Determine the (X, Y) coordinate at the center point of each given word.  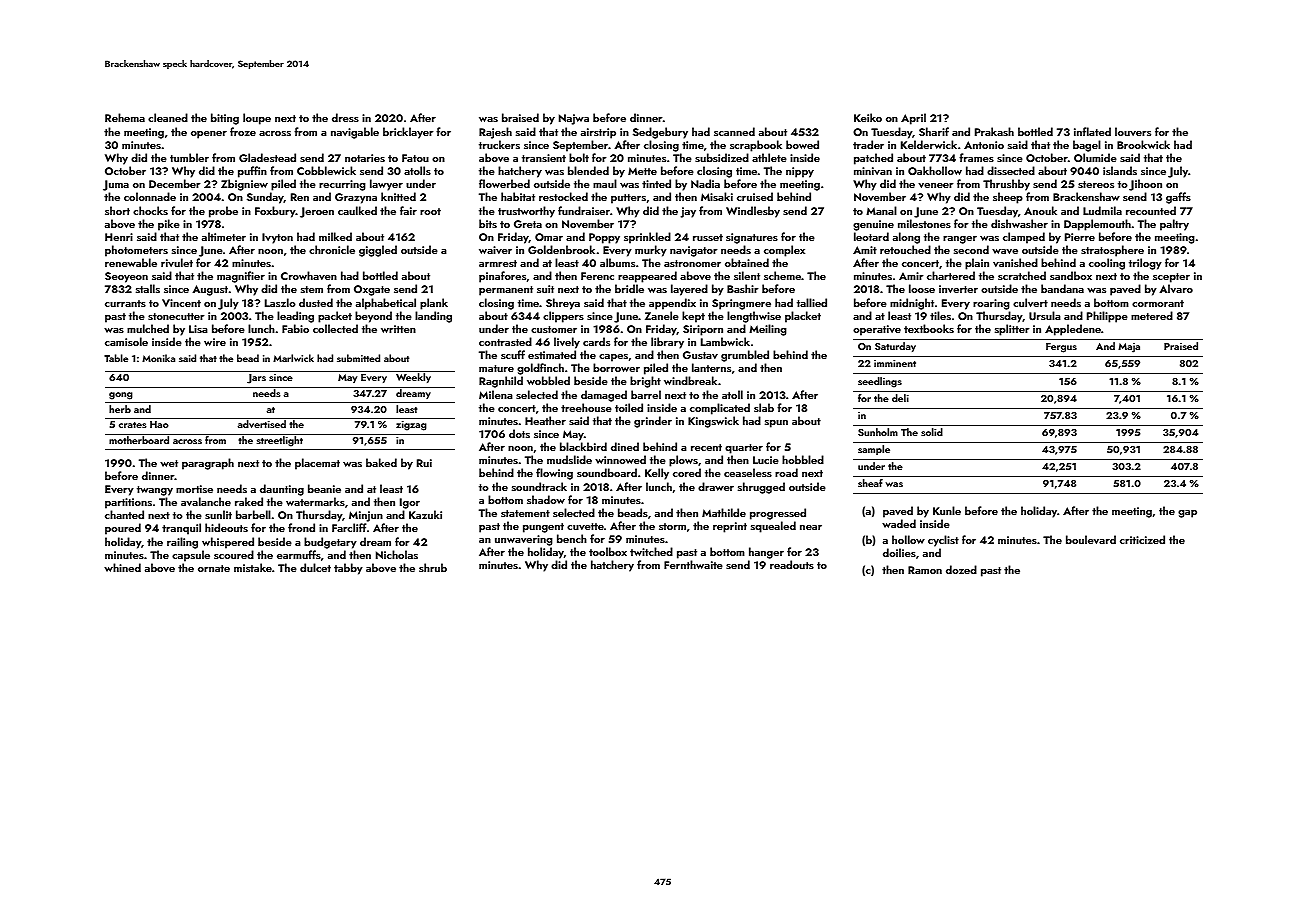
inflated (1092, 131)
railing (182, 543)
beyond (373, 317)
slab (764, 407)
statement (525, 513)
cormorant (1158, 303)
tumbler (189, 157)
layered (689, 290)
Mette (642, 171)
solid (932, 432)
